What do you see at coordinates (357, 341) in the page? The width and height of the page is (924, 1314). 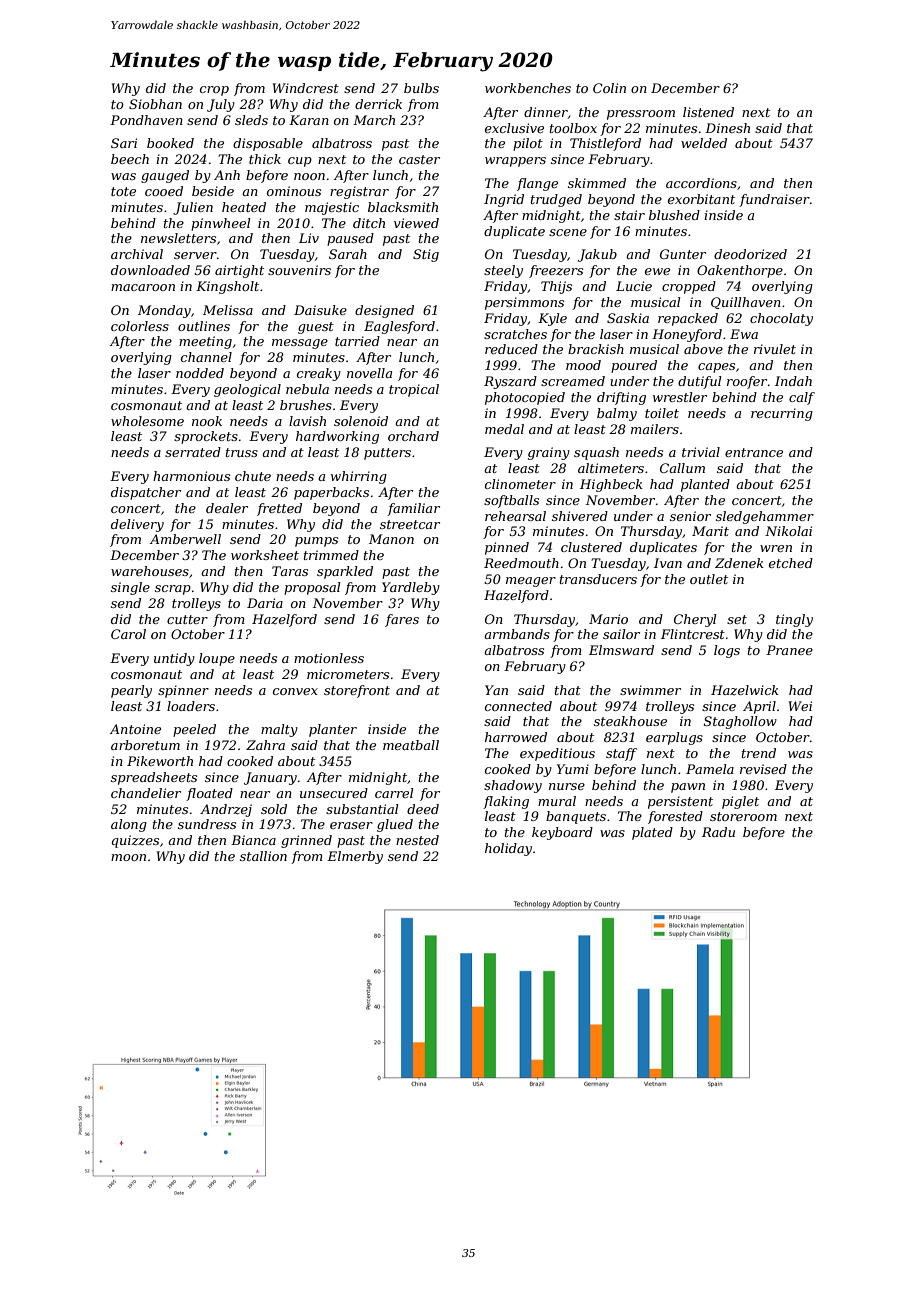 I see `tarried` at bounding box center [357, 341].
